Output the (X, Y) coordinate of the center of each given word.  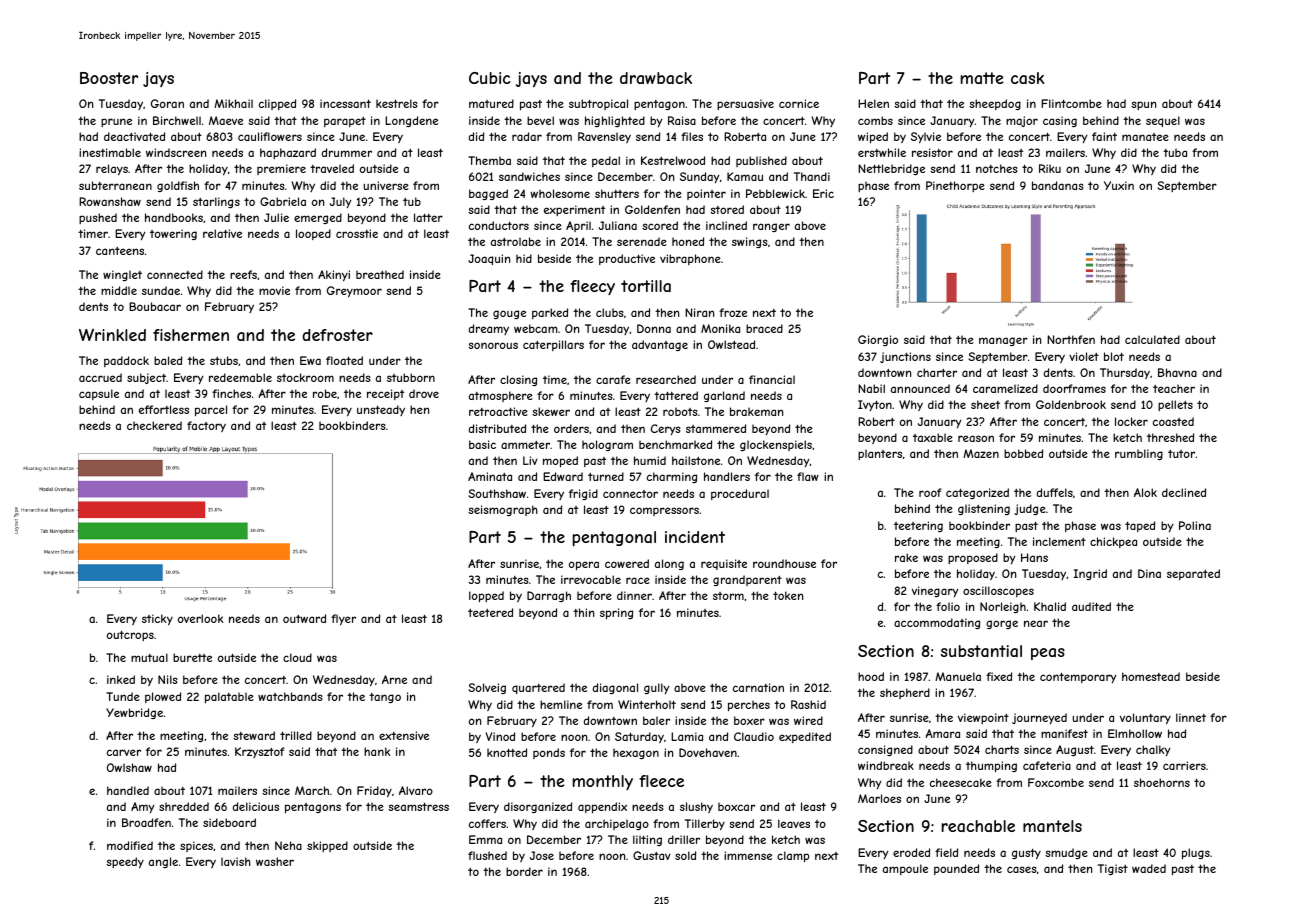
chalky (1153, 750)
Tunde (123, 696)
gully (657, 688)
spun (1143, 105)
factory (206, 426)
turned (606, 476)
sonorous (493, 345)
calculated (1152, 339)
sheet (985, 404)
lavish (236, 861)
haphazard (288, 153)
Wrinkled (112, 335)
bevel (540, 120)
